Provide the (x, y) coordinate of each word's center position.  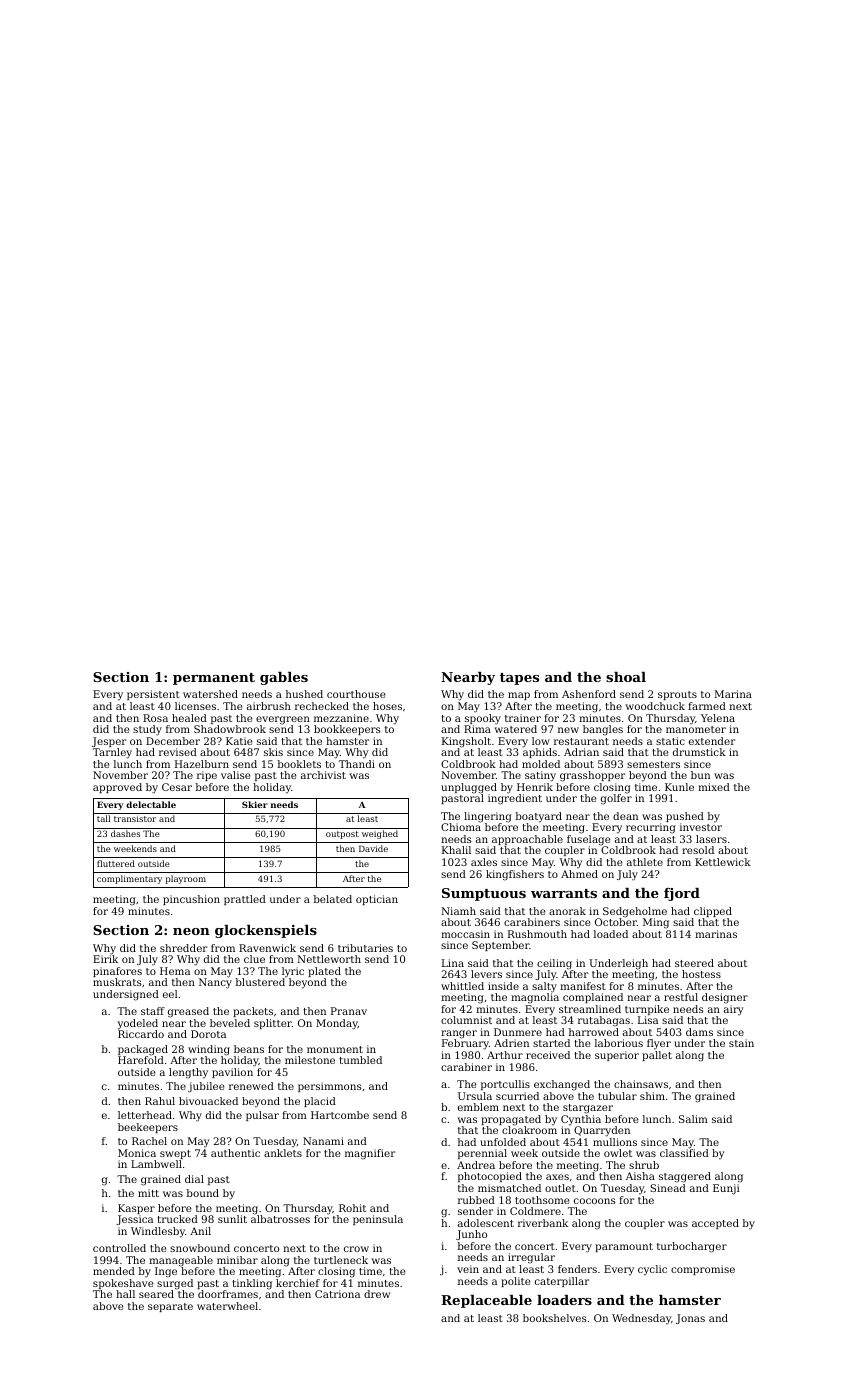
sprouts (677, 695)
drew (377, 1294)
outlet (560, 1188)
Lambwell (156, 1164)
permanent (214, 679)
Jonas (690, 1319)
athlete (645, 862)
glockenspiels (266, 931)
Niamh (458, 911)
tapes (519, 679)
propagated (511, 1120)
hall (125, 1294)
